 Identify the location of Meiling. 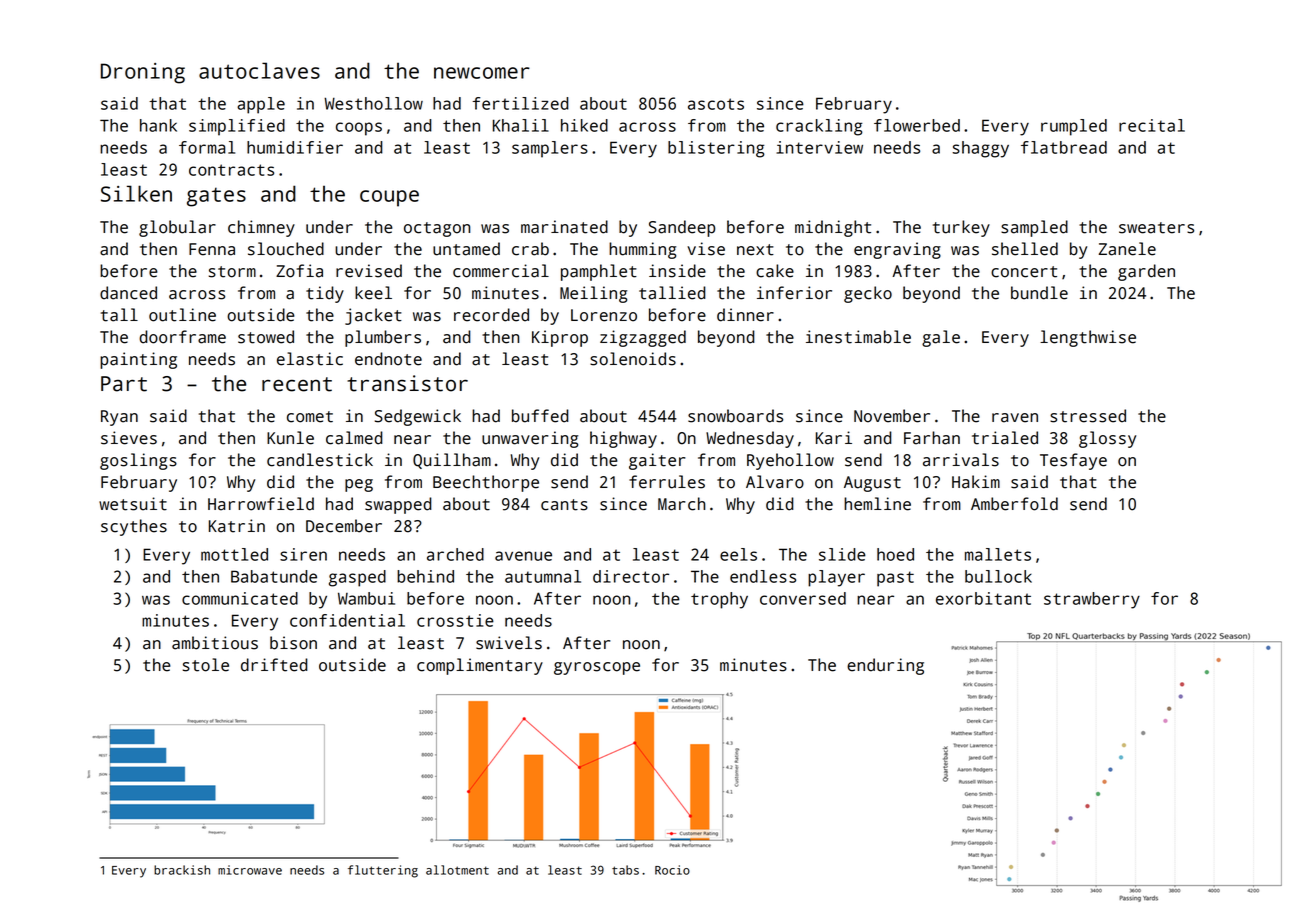
(593, 294).
